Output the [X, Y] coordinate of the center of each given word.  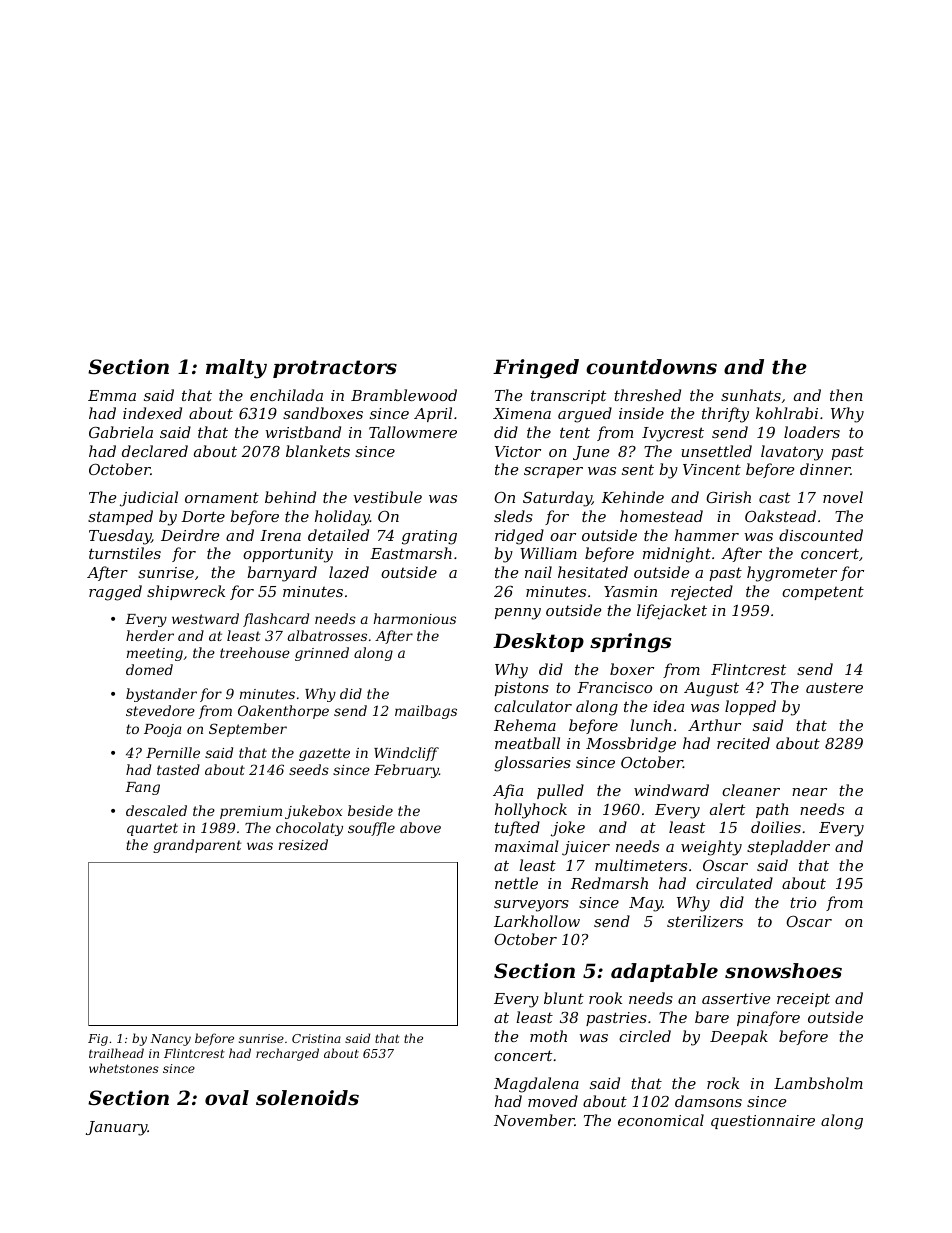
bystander [161, 695]
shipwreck [186, 592]
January [117, 1128]
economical [661, 1120]
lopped [750, 707]
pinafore [768, 1018]
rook [605, 998]
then [846, 395]
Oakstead [780, 516]
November [534, 1120]
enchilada [286, 395]
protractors [335, 369]
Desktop [538, 642]
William [548, 553]
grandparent [197, 846]
